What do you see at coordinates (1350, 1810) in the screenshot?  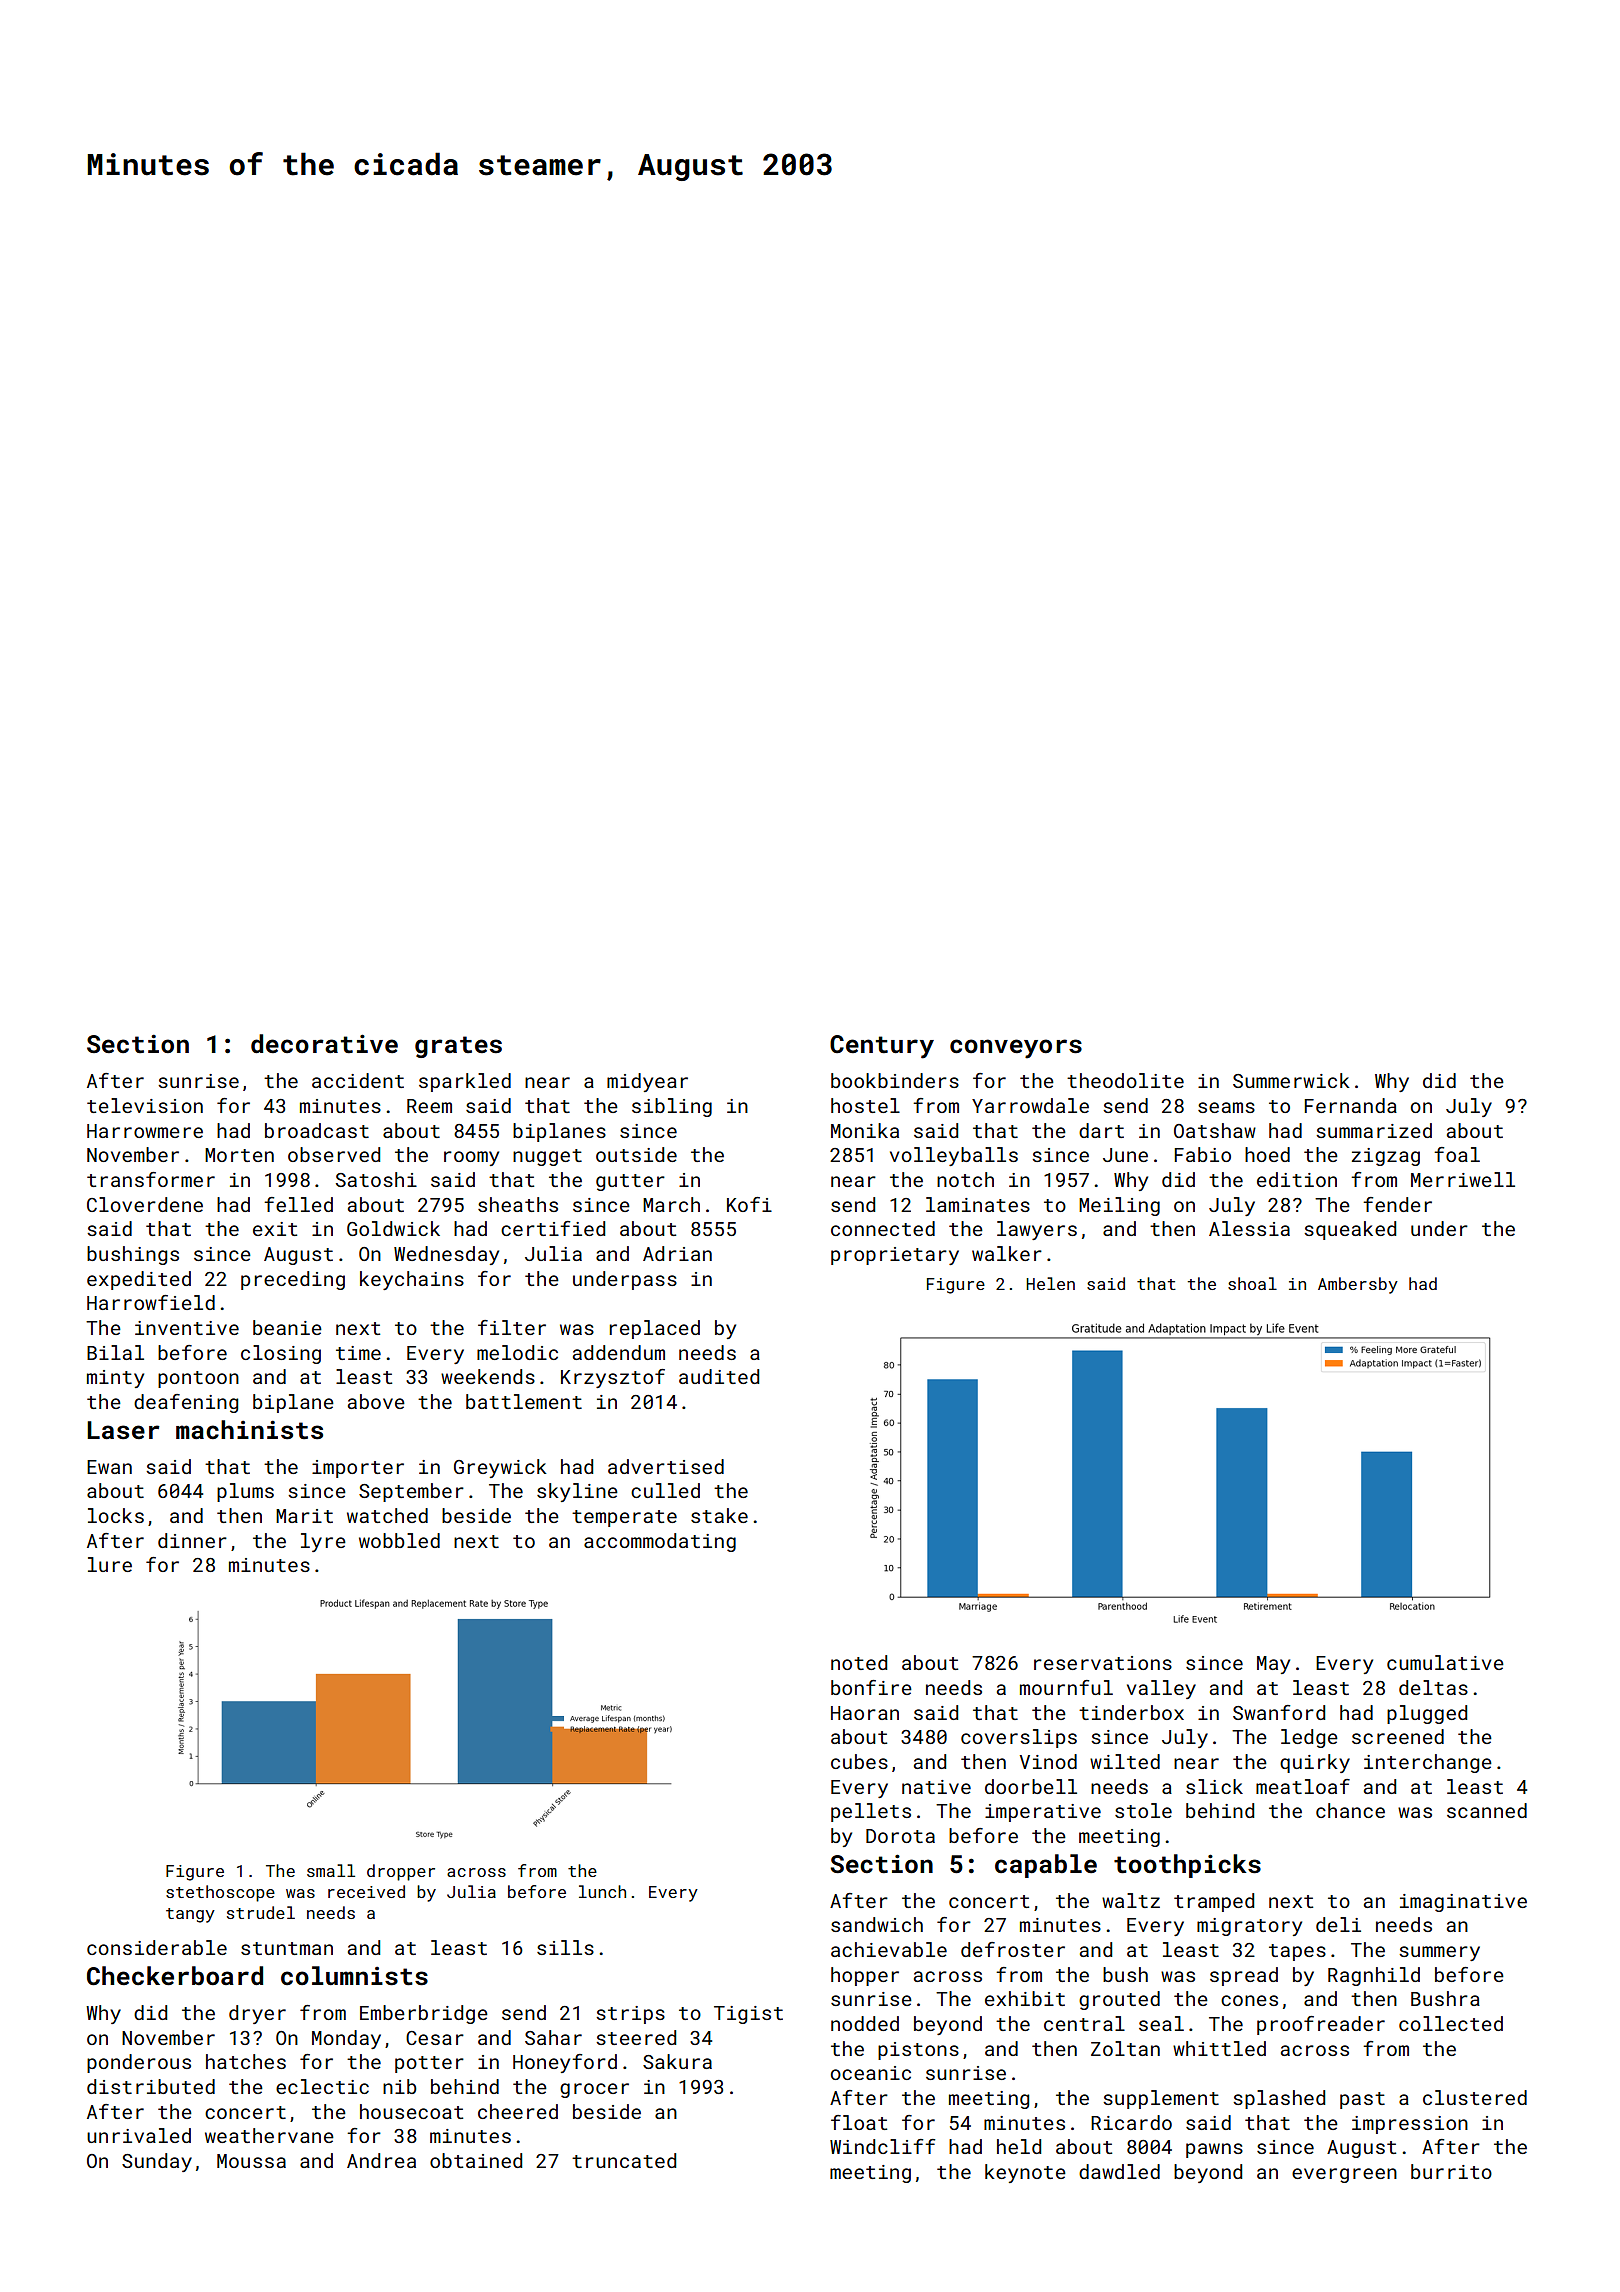 I see `chance` at bounding box center [1350, 1810].
